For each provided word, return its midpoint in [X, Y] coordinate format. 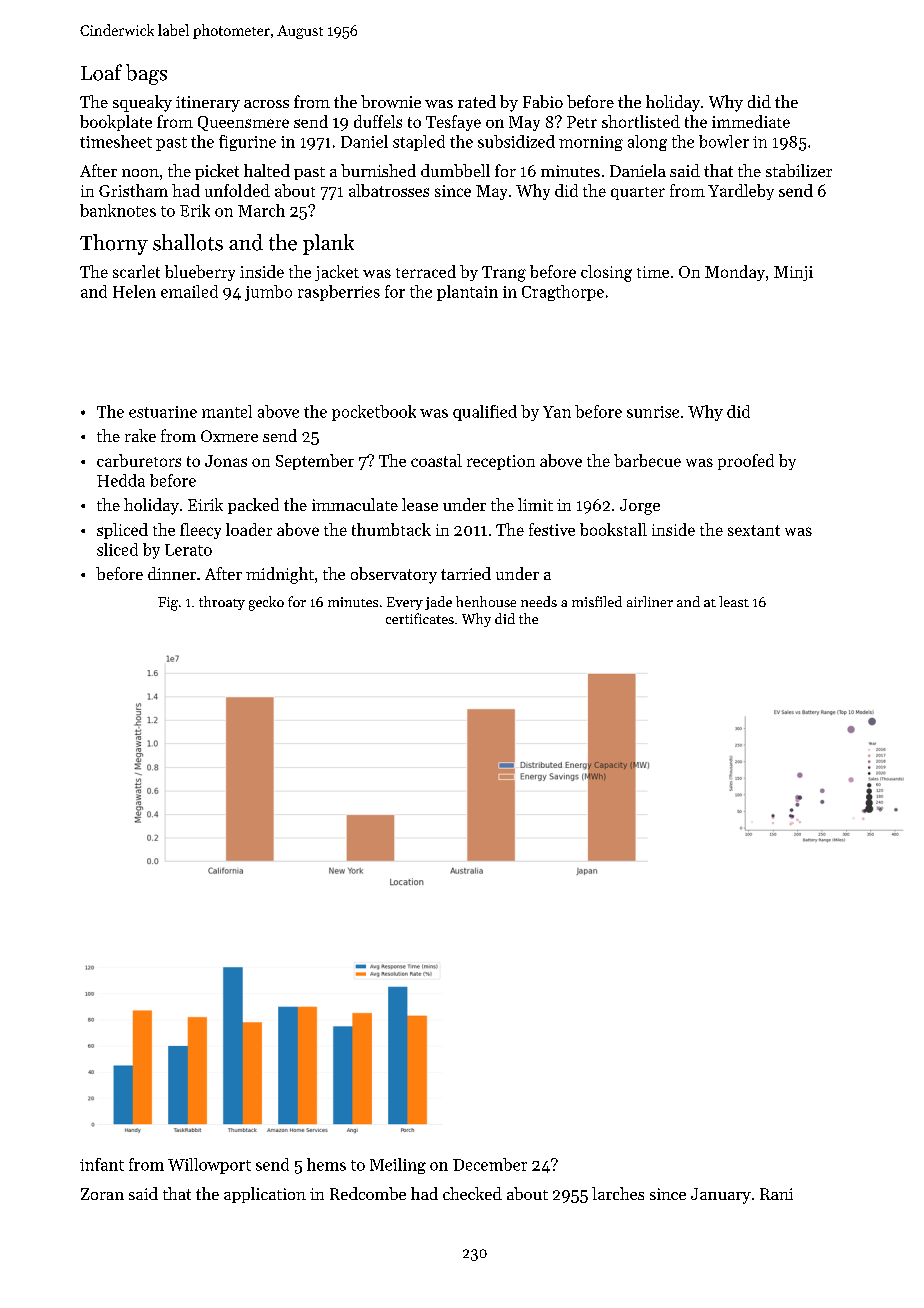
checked [472, 1193]
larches [618, 1193]
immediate [751, 121]
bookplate [116, 123]
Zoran [102, 1194]
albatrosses [389, 190]
